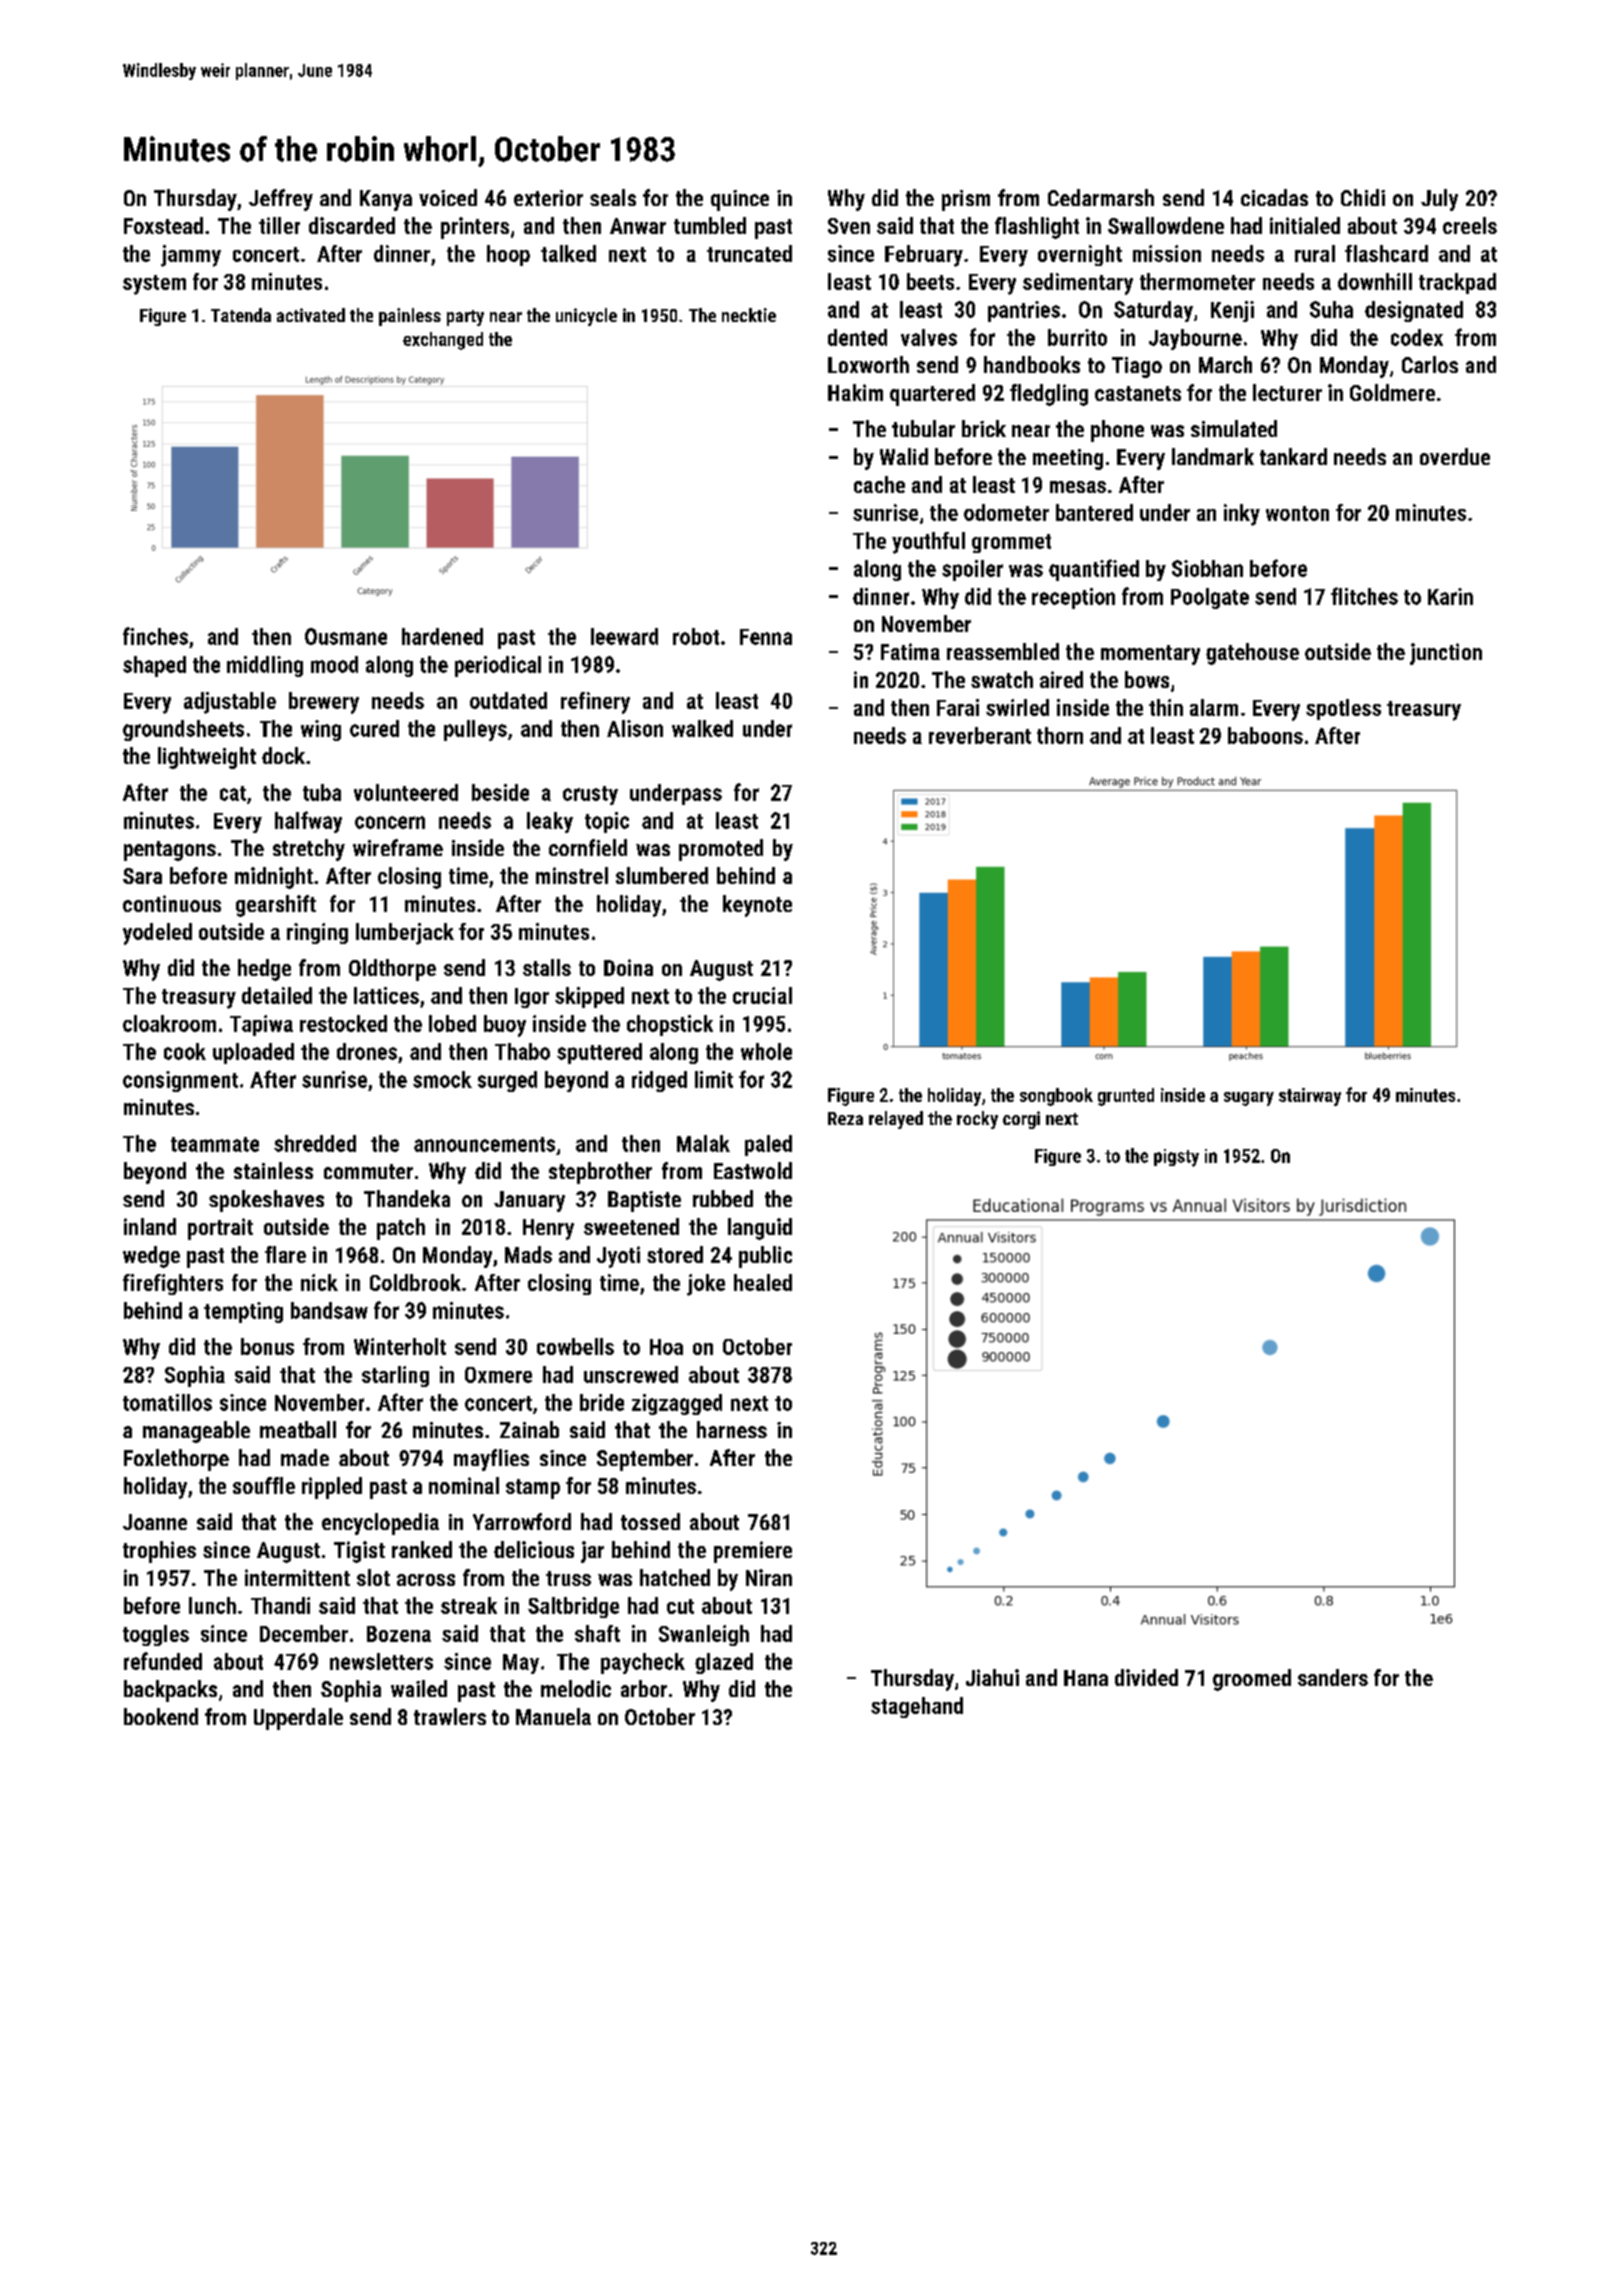 The image size is (1620, 2292). Describe the element at coordinates (607, 822) in the screenshot. I see `topic` at that location.
